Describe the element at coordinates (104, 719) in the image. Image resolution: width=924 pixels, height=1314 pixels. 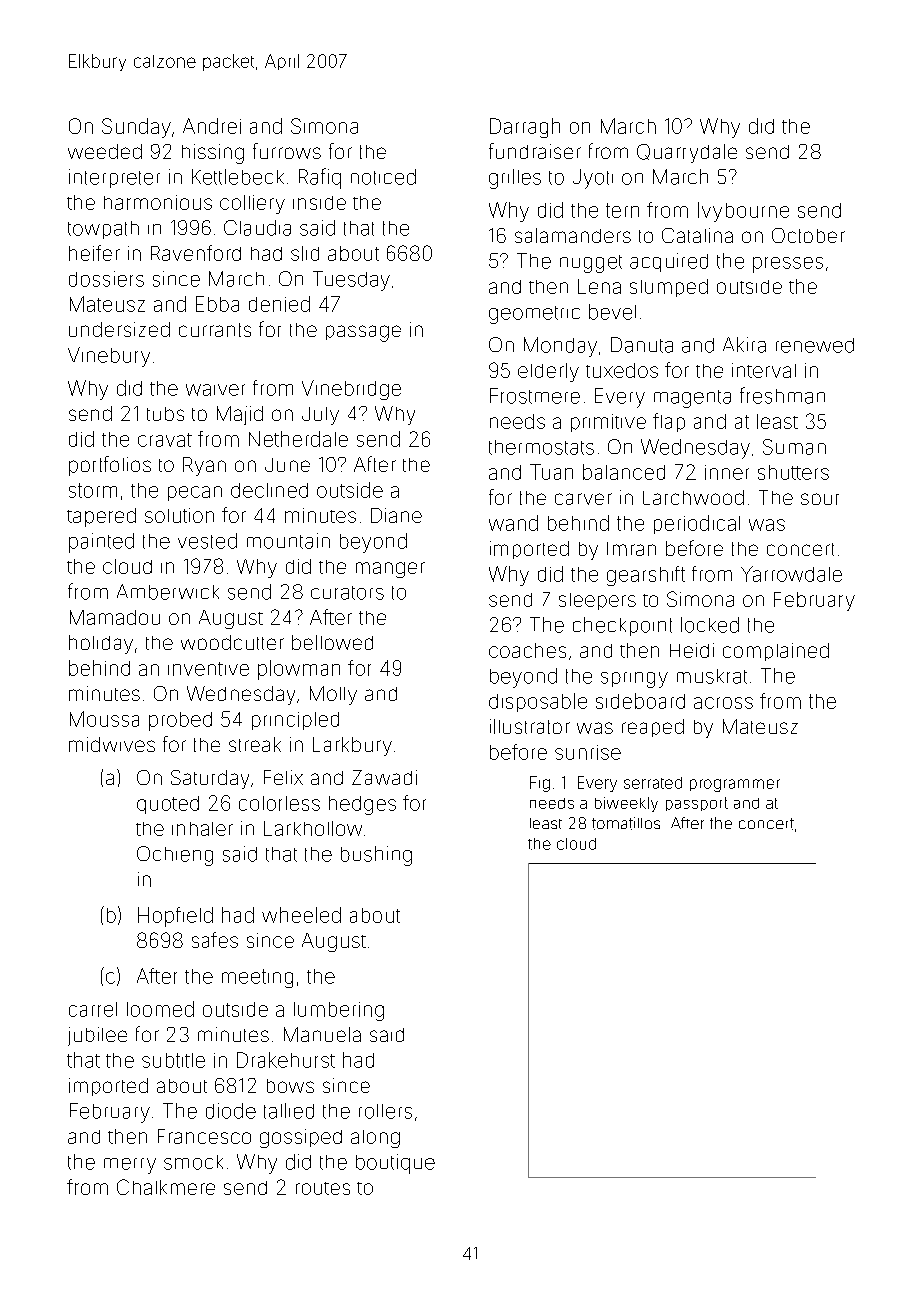
I see `Moussa` at that location.
